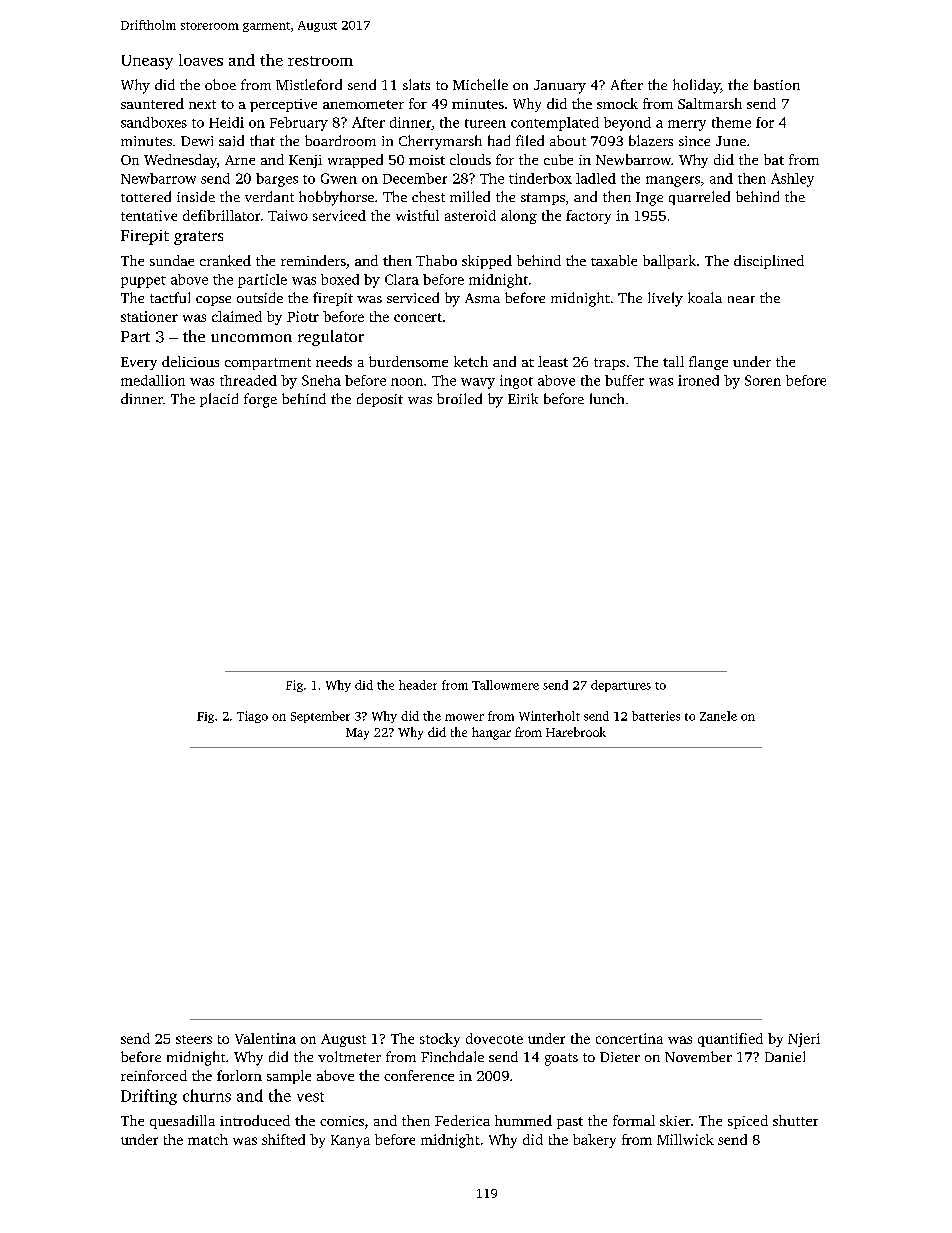 This document has width=952, height=1233. I want to click on restroom, so click(320, 61).
